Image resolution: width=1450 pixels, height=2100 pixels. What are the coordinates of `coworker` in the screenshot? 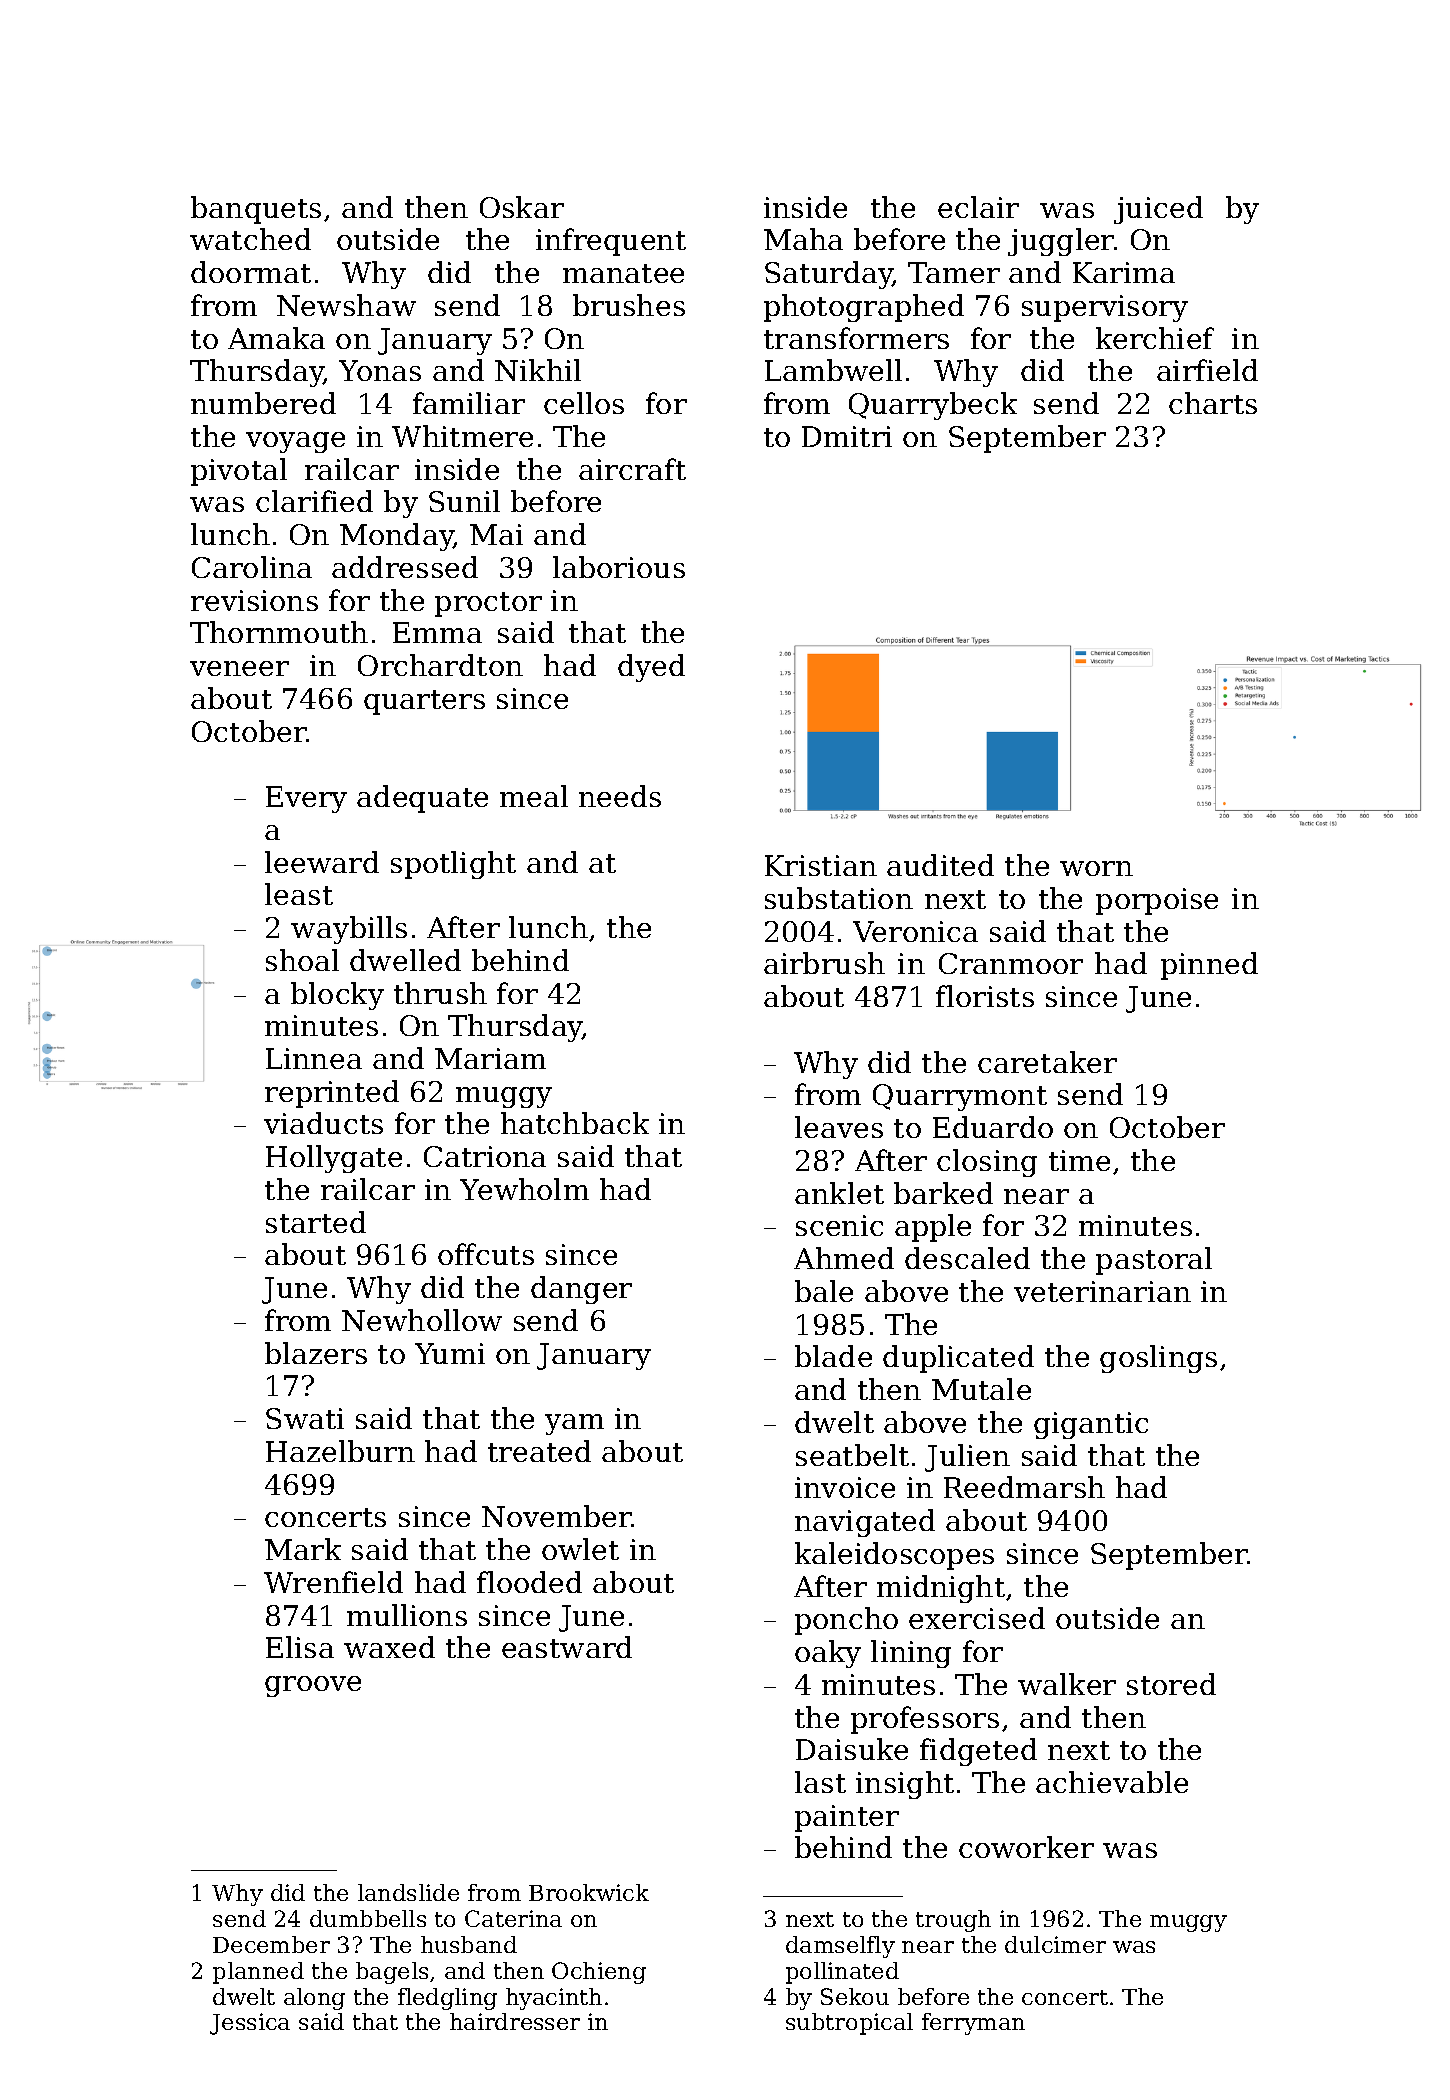 It's located at (1026, 1847).
